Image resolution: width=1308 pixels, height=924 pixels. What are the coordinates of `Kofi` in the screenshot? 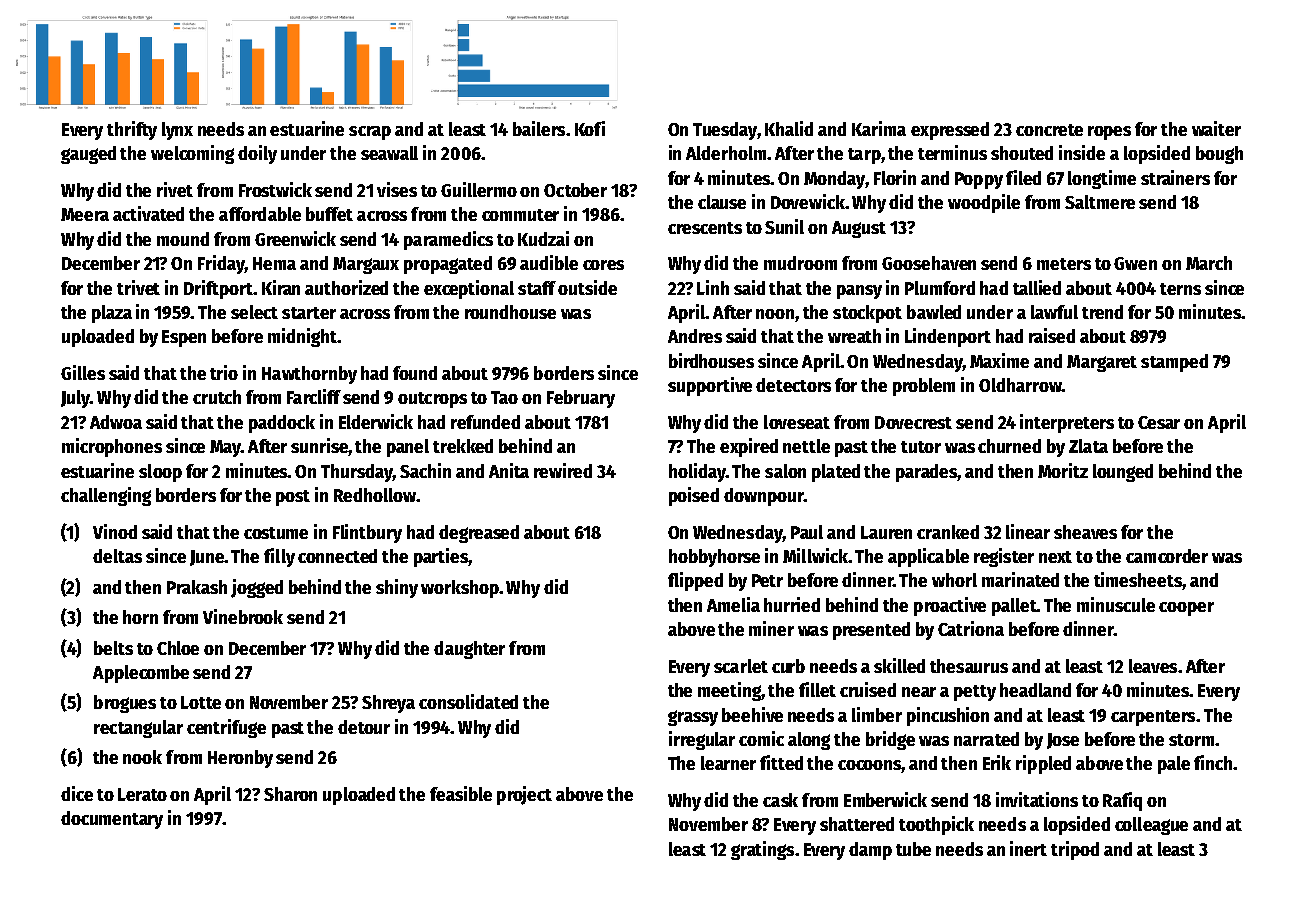 It's located at (590, 128).
